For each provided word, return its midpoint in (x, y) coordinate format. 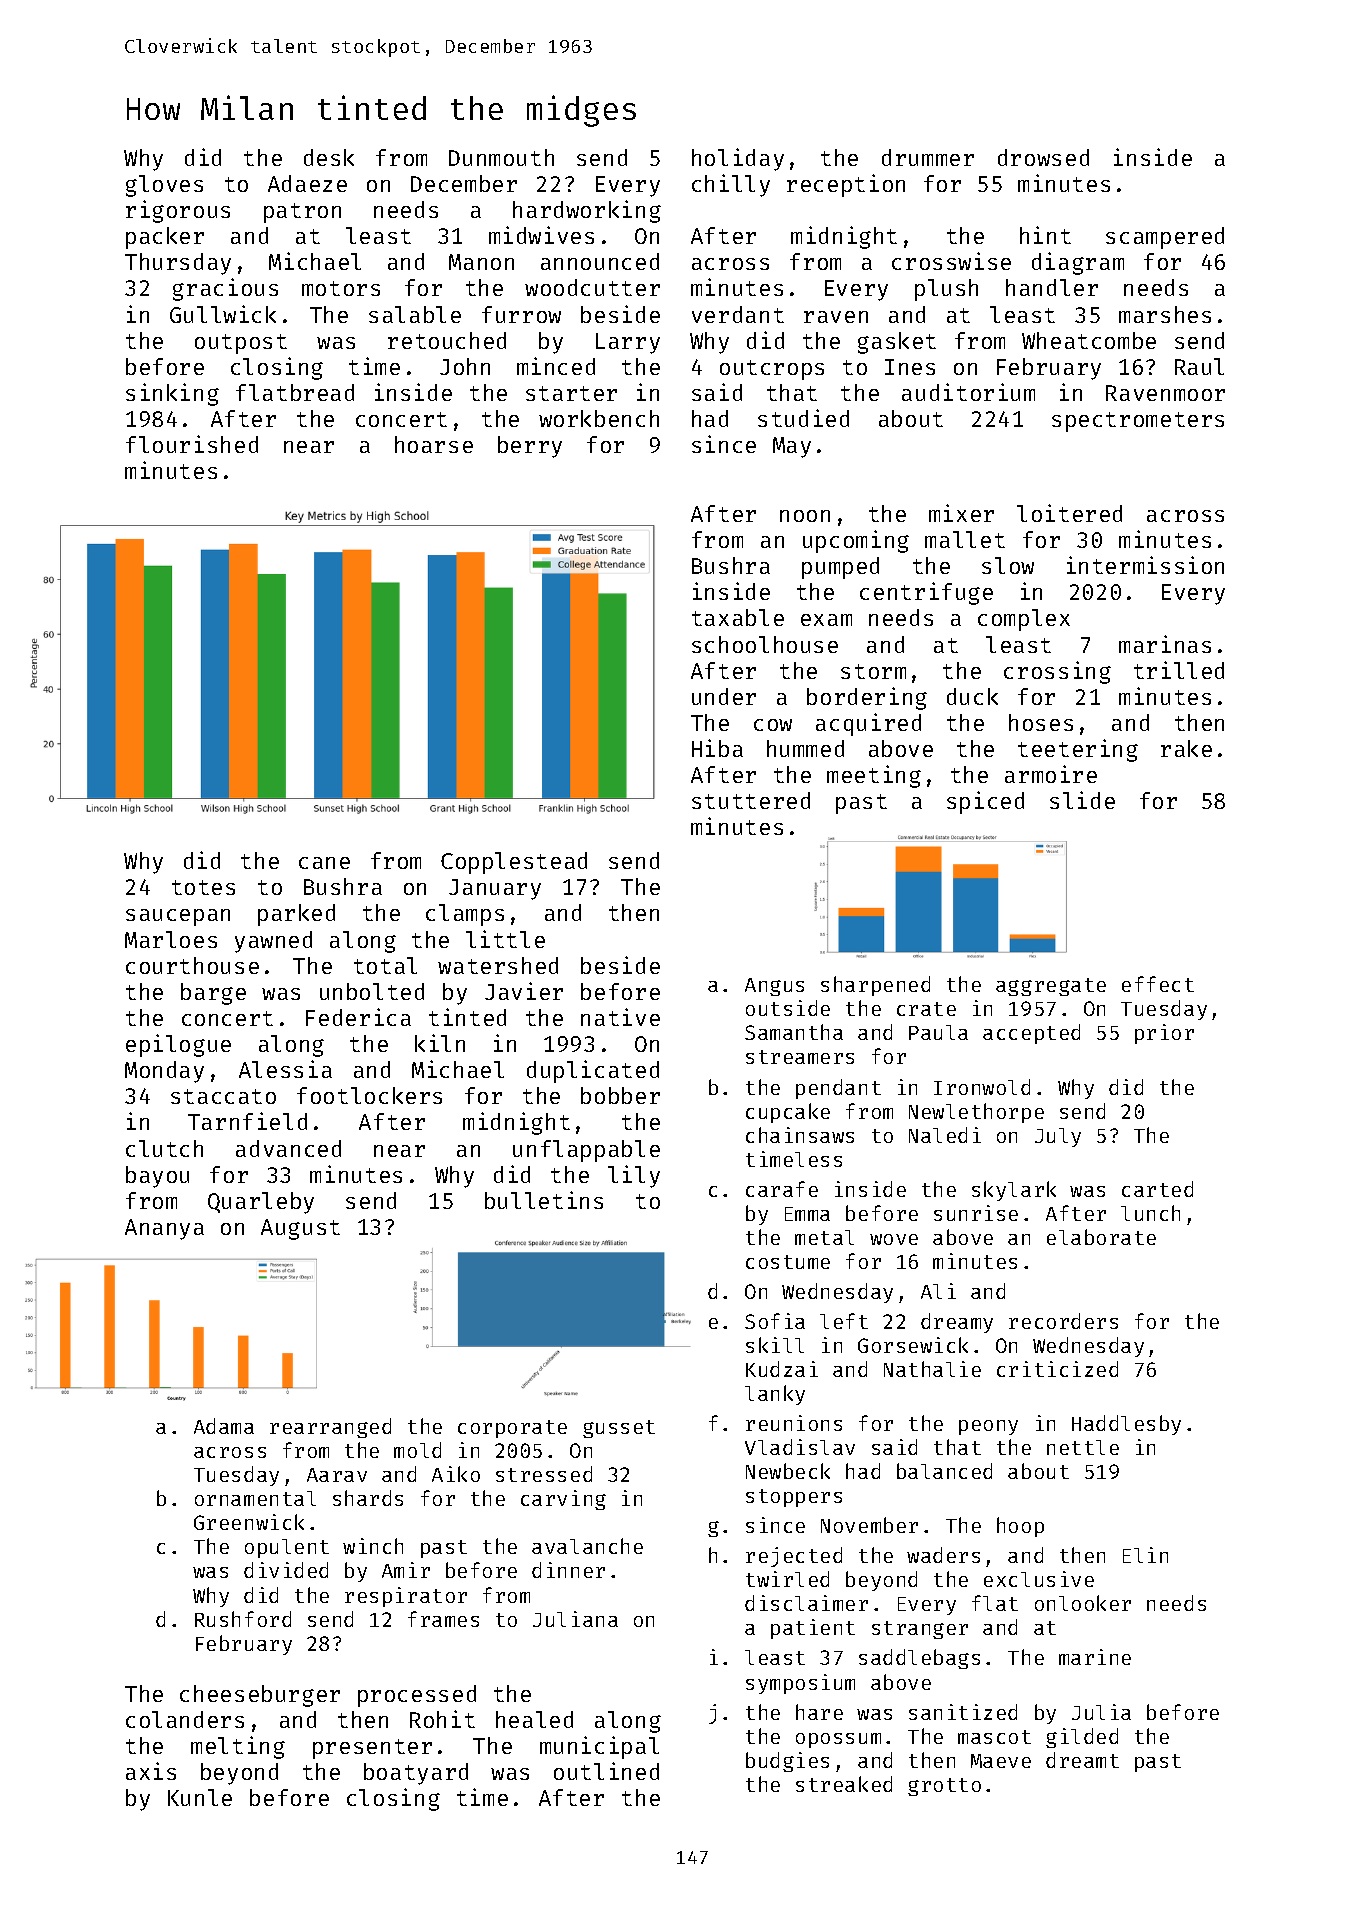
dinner (568, 1570)
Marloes (171, 939)
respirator (406, 1597)
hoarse (434, 444)
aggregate (1051, 987)
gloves (164, 186)
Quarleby (261, 1203)
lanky (775, 1395)
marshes (1165, 314)
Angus (774, 987)
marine (1095, 1657)
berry (530, 447)
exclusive (1039, 1579)
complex (1024, 620)
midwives (541, 235)
